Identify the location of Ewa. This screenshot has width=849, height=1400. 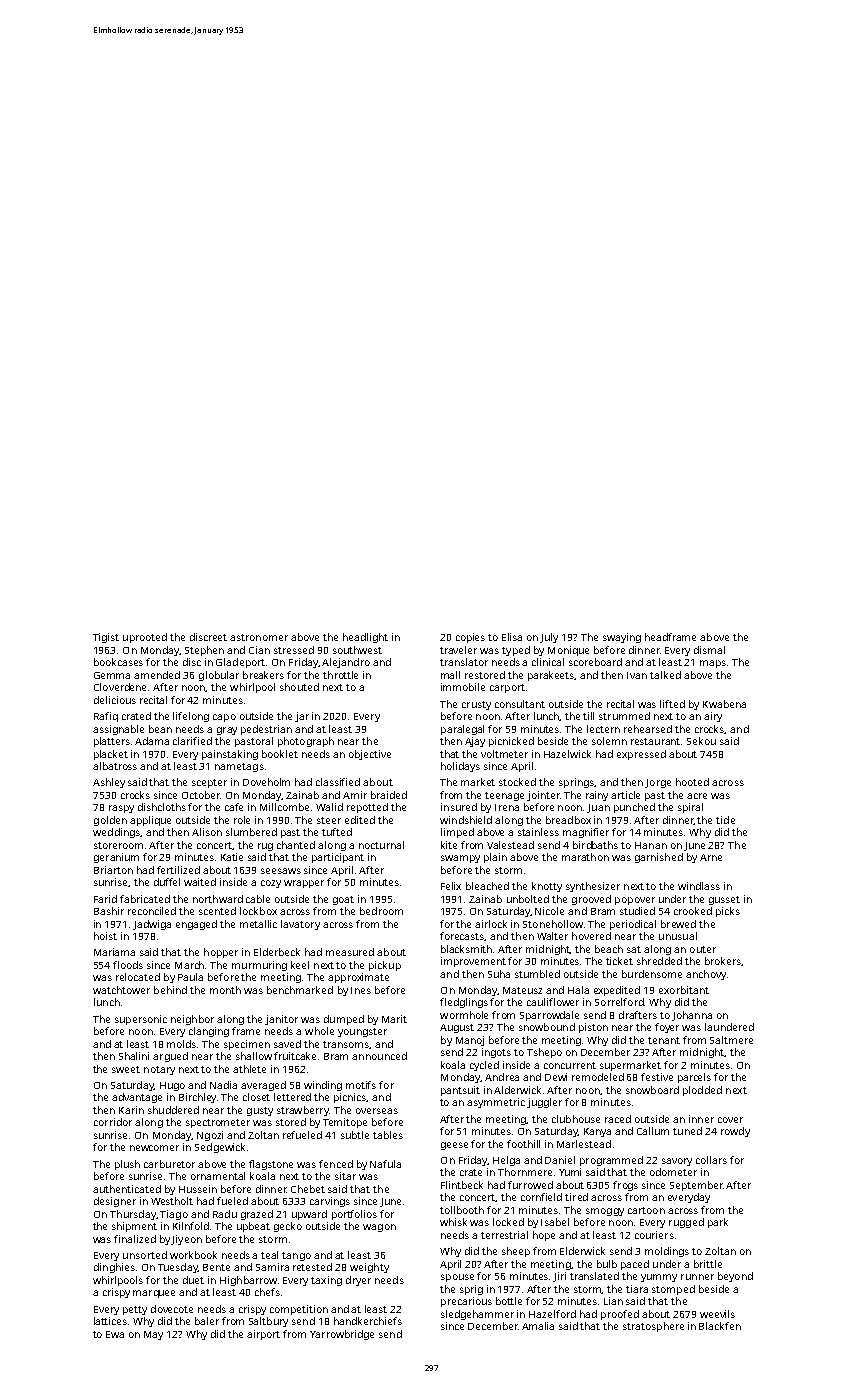
(115, 1334).
